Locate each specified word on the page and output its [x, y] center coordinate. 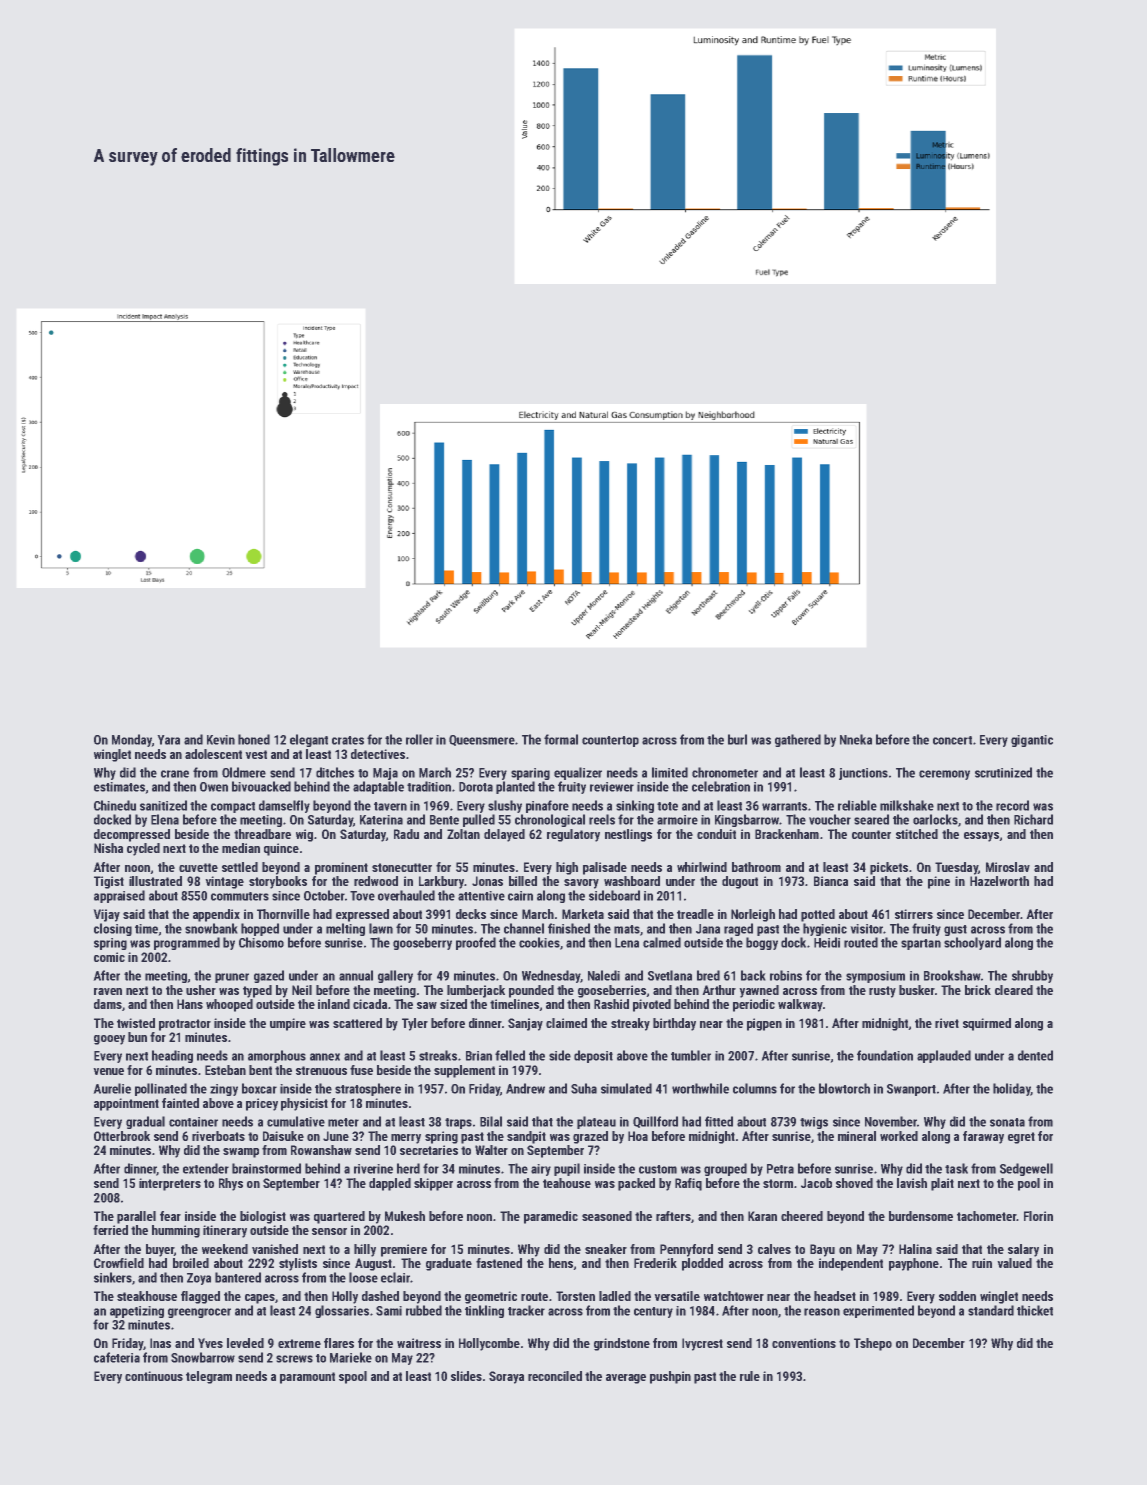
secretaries [429, 1150]
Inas [160, 1343]
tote [667, 806]
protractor [185, 1025]
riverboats [218, 1136]
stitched [917, 834]
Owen [214, 787]
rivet [947, 1023]
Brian [479, 1056]
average [626, 1379]
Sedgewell [1026, 1169]
